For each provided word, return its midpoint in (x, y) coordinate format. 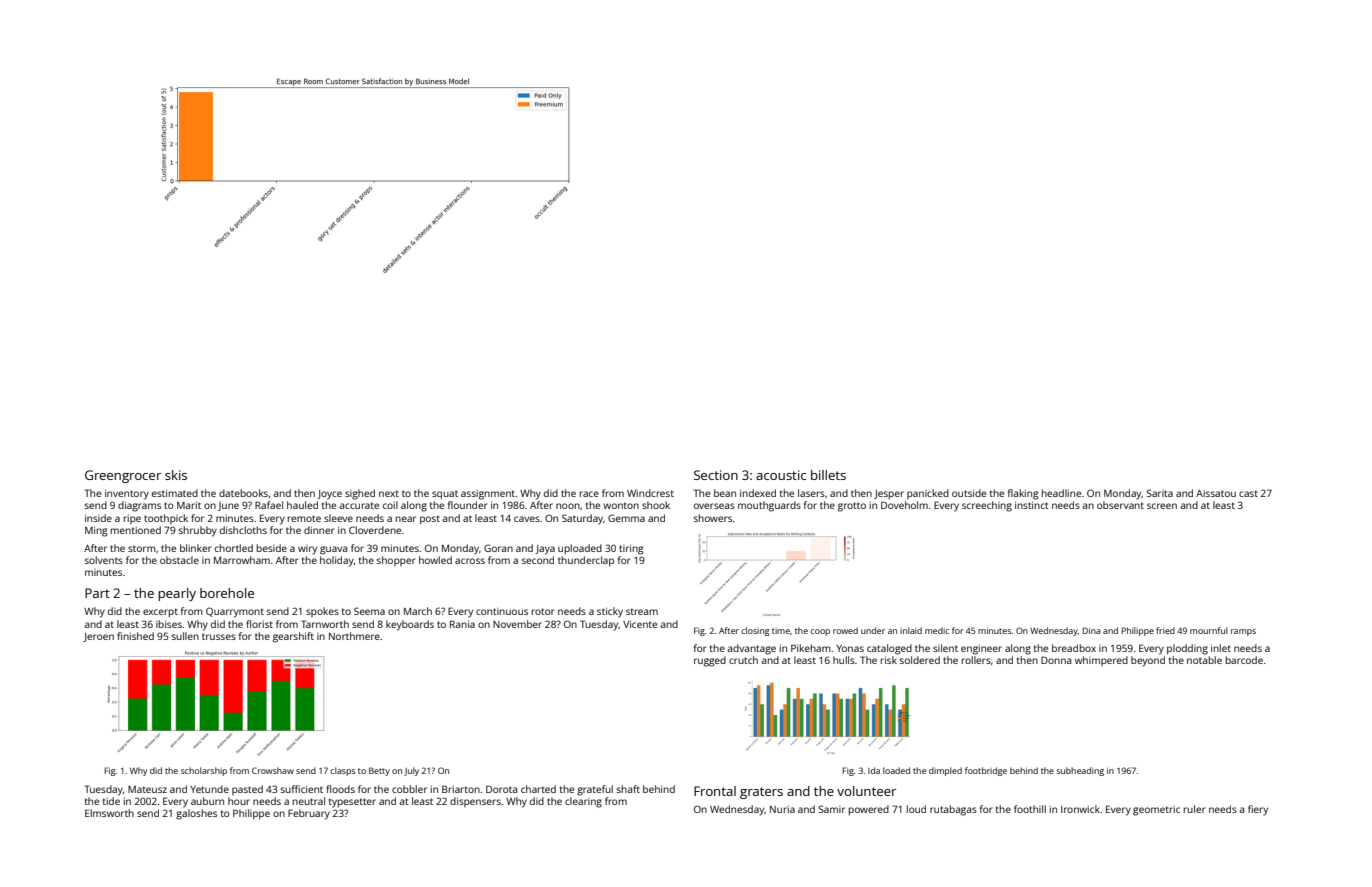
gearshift (293, 637)
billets (828, 475)
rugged (710, 661)
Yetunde (209, 789)
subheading (1080, 771)
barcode (1244, 660)
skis (176, 475)
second (538, 560)
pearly (177, 594)
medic (937, 630)
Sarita (1160, 493)
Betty (379, 771)
